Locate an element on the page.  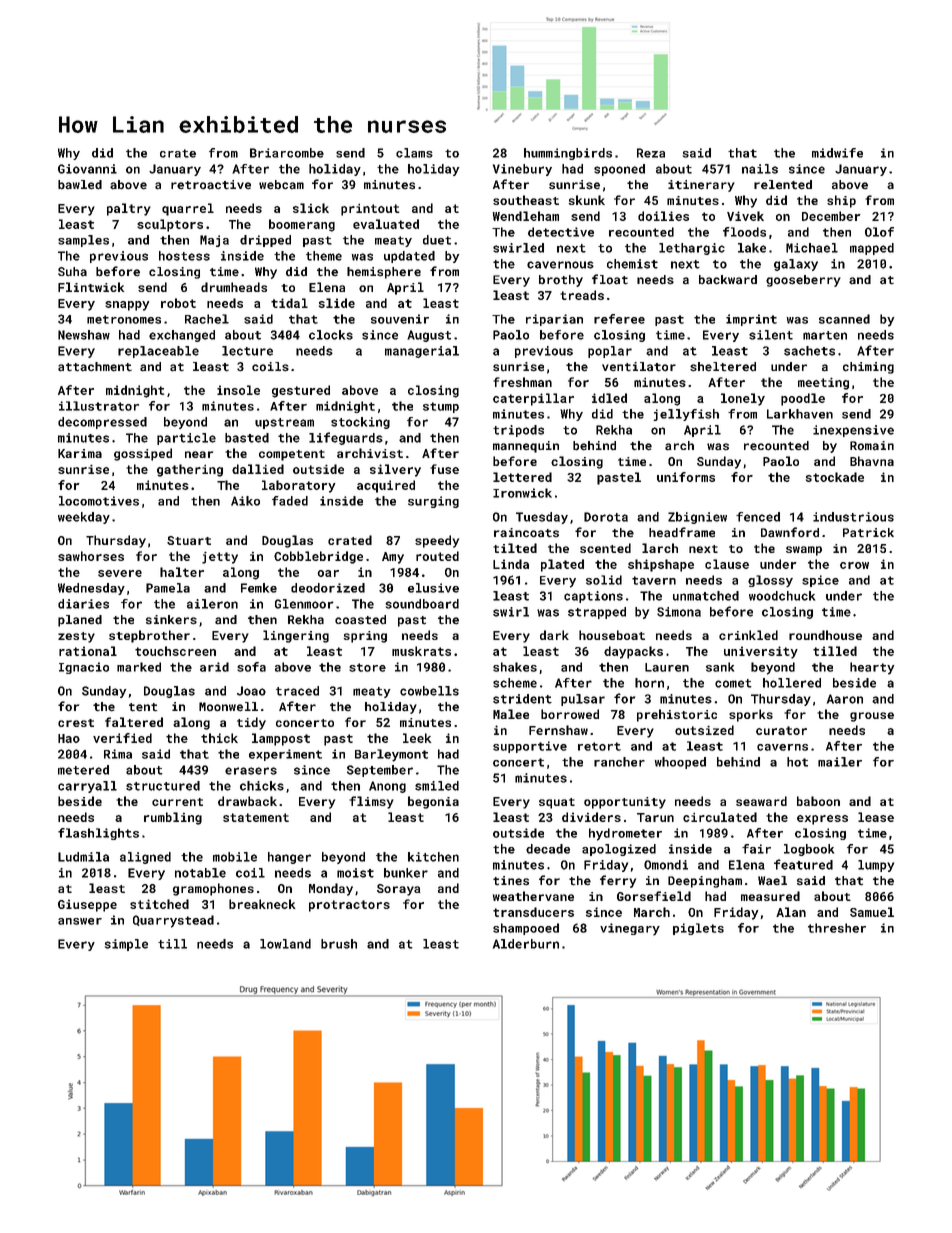
spice is located at coordinates (820, 581).
